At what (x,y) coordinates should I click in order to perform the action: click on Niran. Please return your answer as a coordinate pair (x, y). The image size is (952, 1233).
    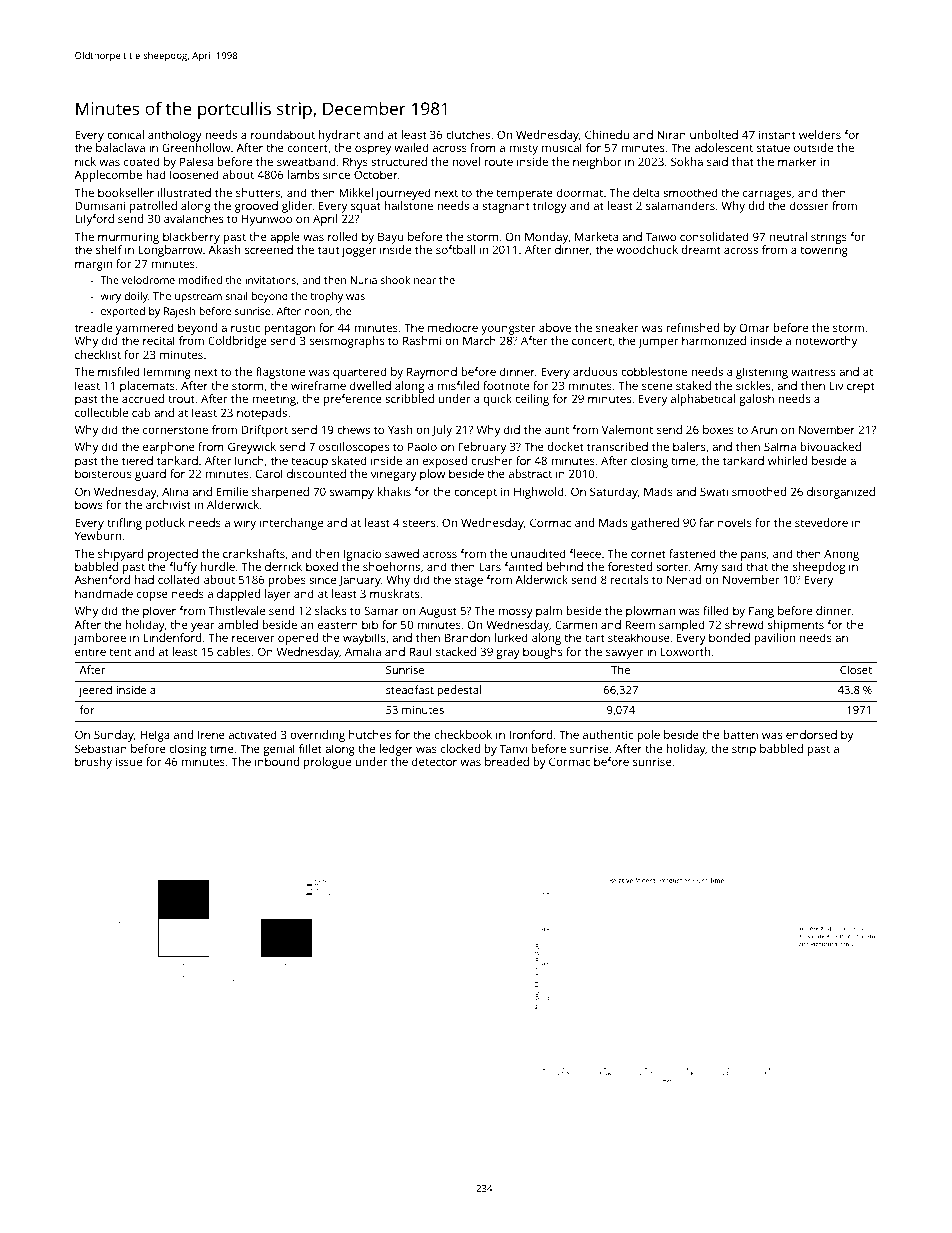
    Looking at the image, I should click on (671, 134).
